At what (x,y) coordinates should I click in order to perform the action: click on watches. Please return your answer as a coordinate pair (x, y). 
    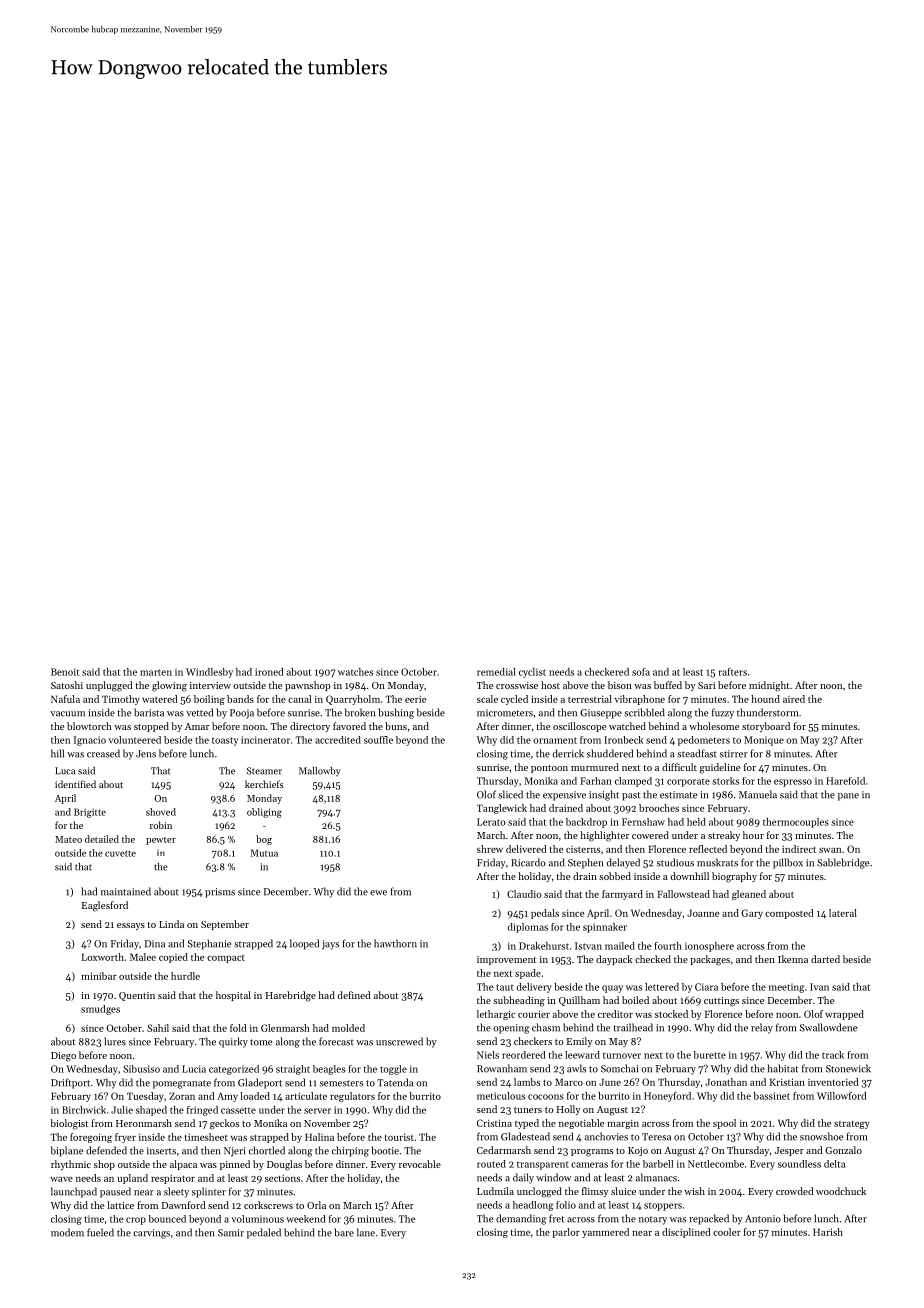
    Looking at the image, I should click on (355, 672).
